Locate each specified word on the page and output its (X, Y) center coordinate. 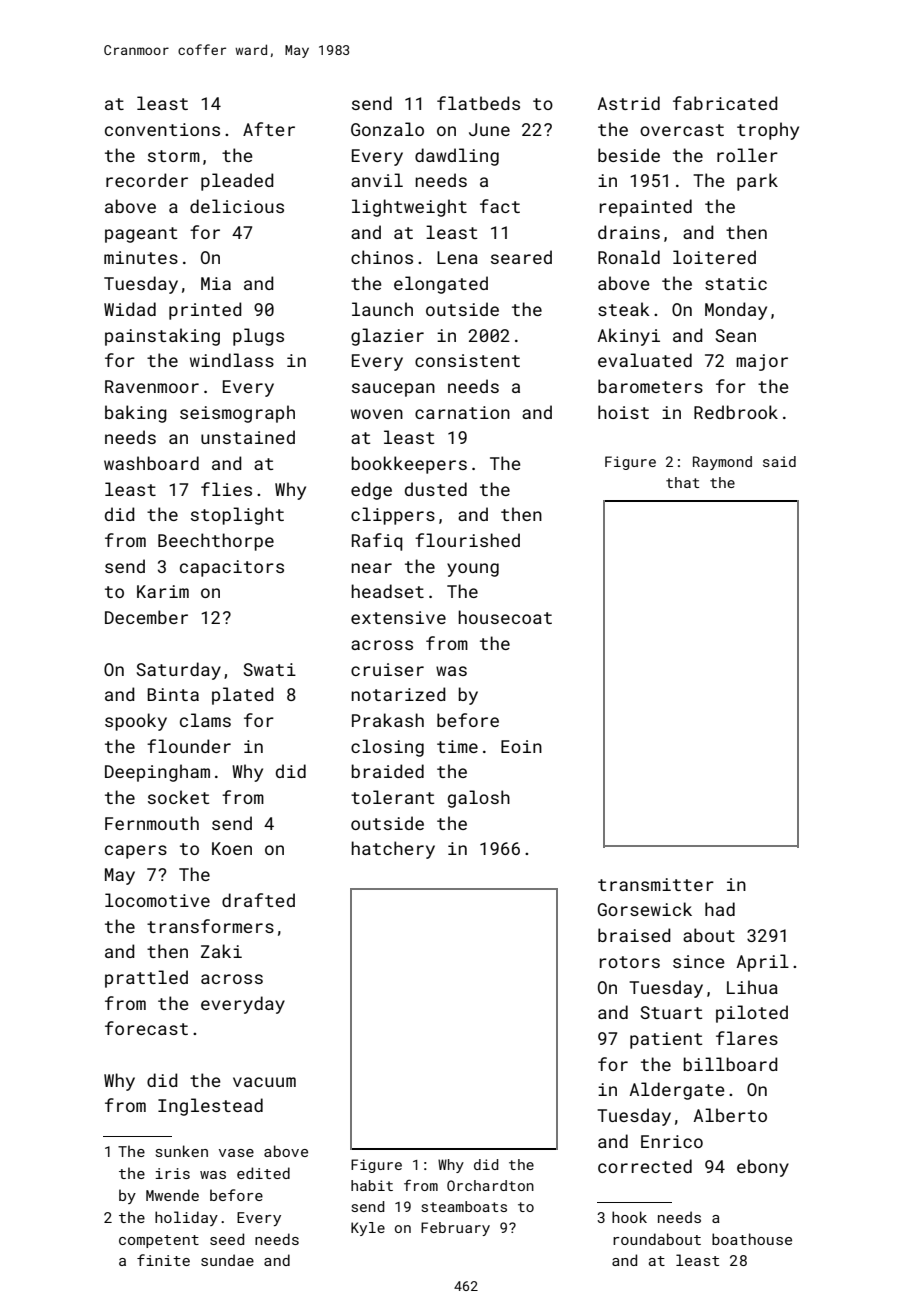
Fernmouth (152, 823)
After (269, 129)
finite (163, 1260)
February (455, 1229)
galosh (479, 799)
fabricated (725, 103)
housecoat (505, 617)
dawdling (457, 157)
